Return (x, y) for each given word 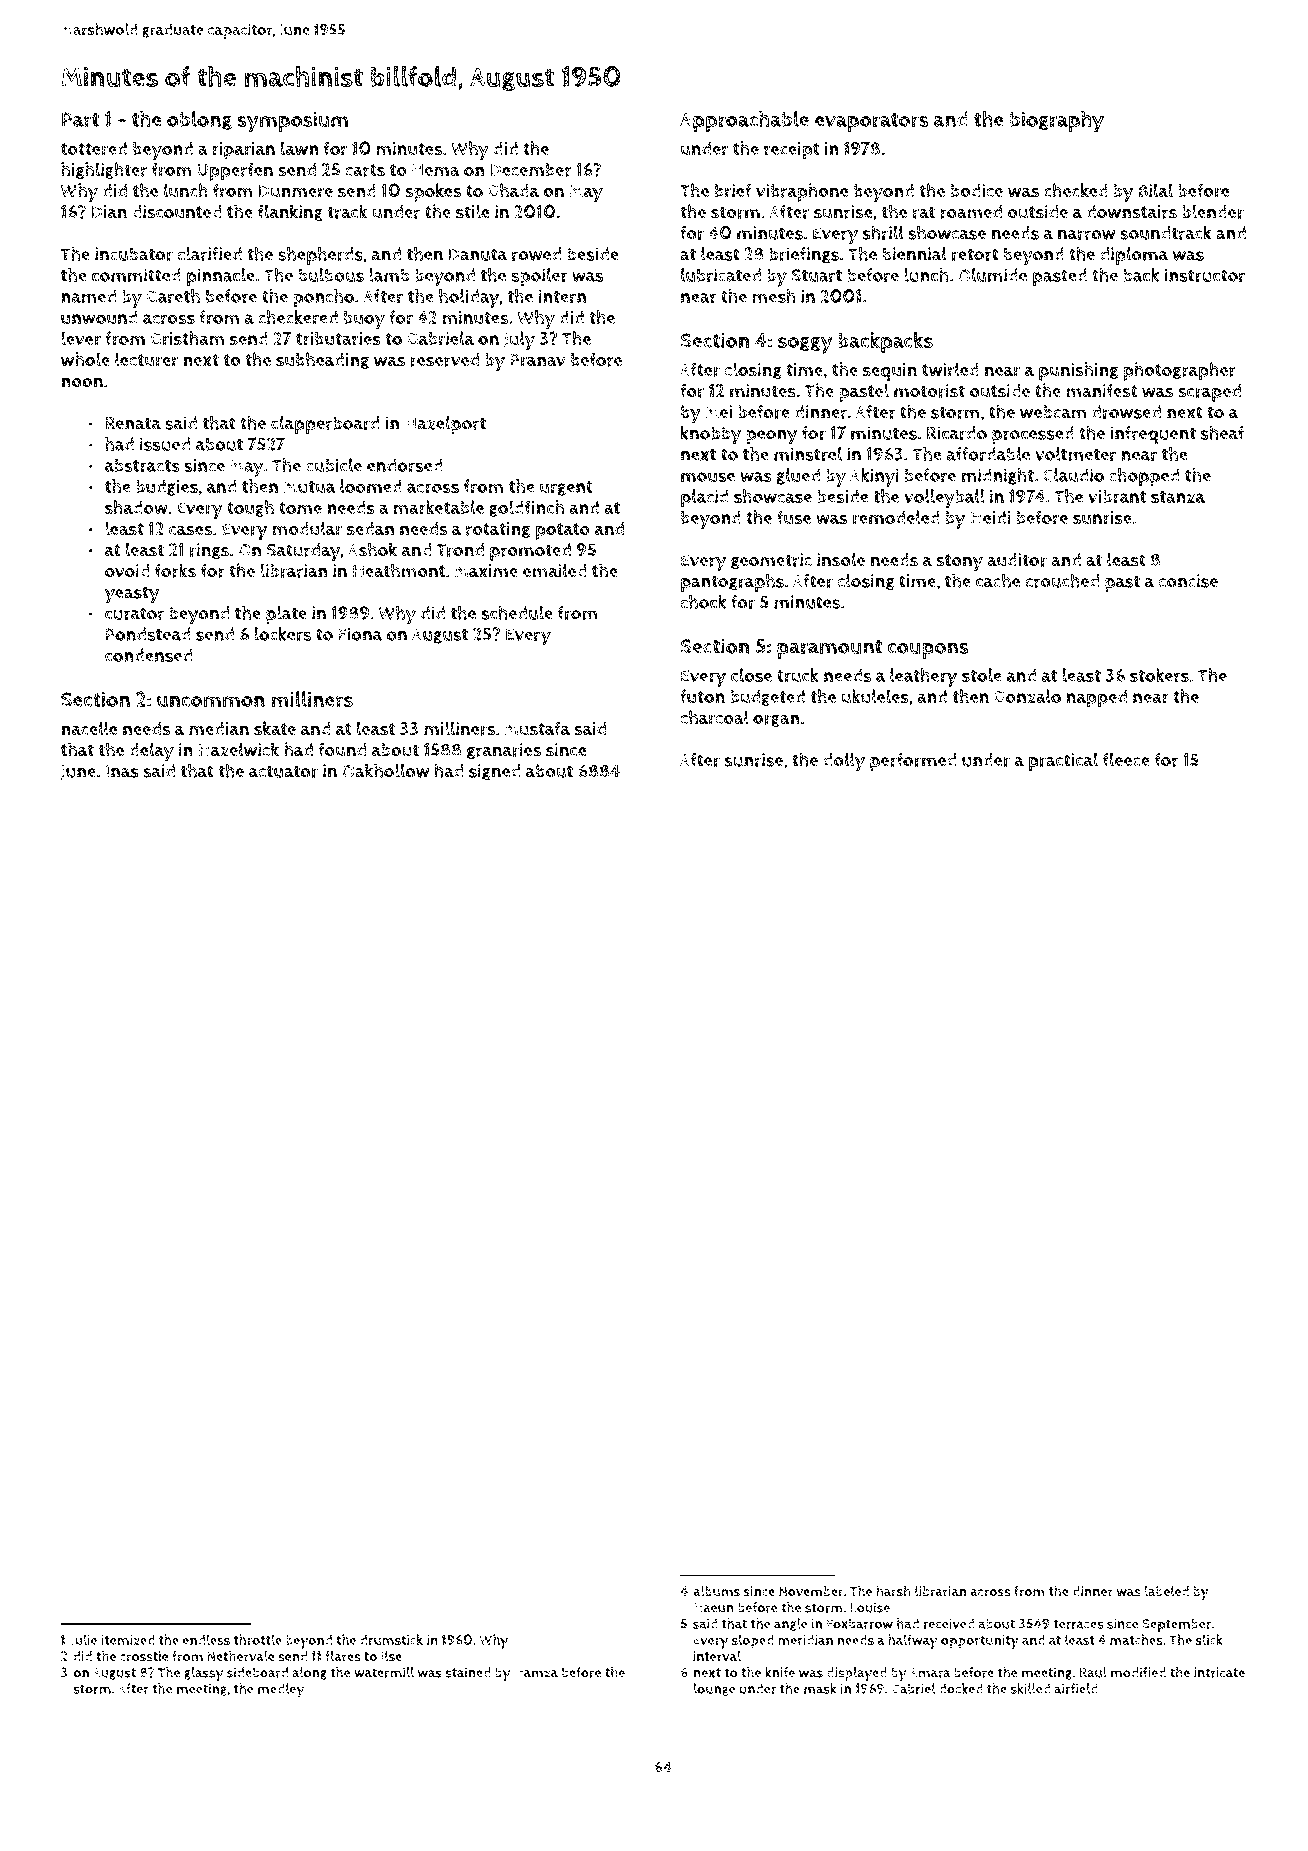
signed (495, 772)
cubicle (334, 465)
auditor (1017, 560)
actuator (283, 771)
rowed (537, 254)
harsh (893, 1591)
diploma (1134, 256)
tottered (94, 148)
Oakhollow (385, 770)
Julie (84, 1640)
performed (913, 762)
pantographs (732, 582)
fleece (1126, 759)
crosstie (144, 1656)
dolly (844, 762)
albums (716, 1591)
